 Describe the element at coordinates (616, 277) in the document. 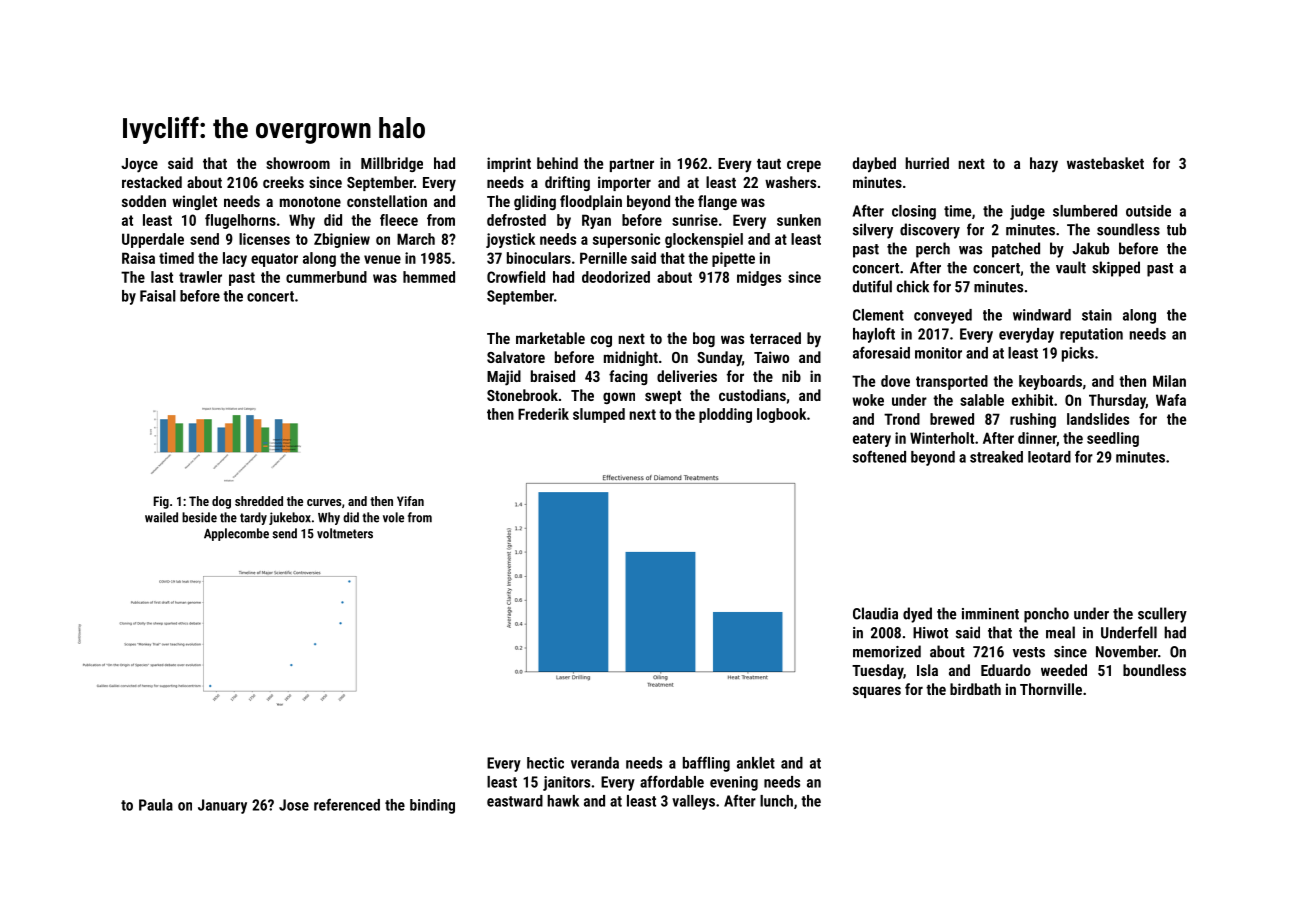

I see `deodorized` at that location.
